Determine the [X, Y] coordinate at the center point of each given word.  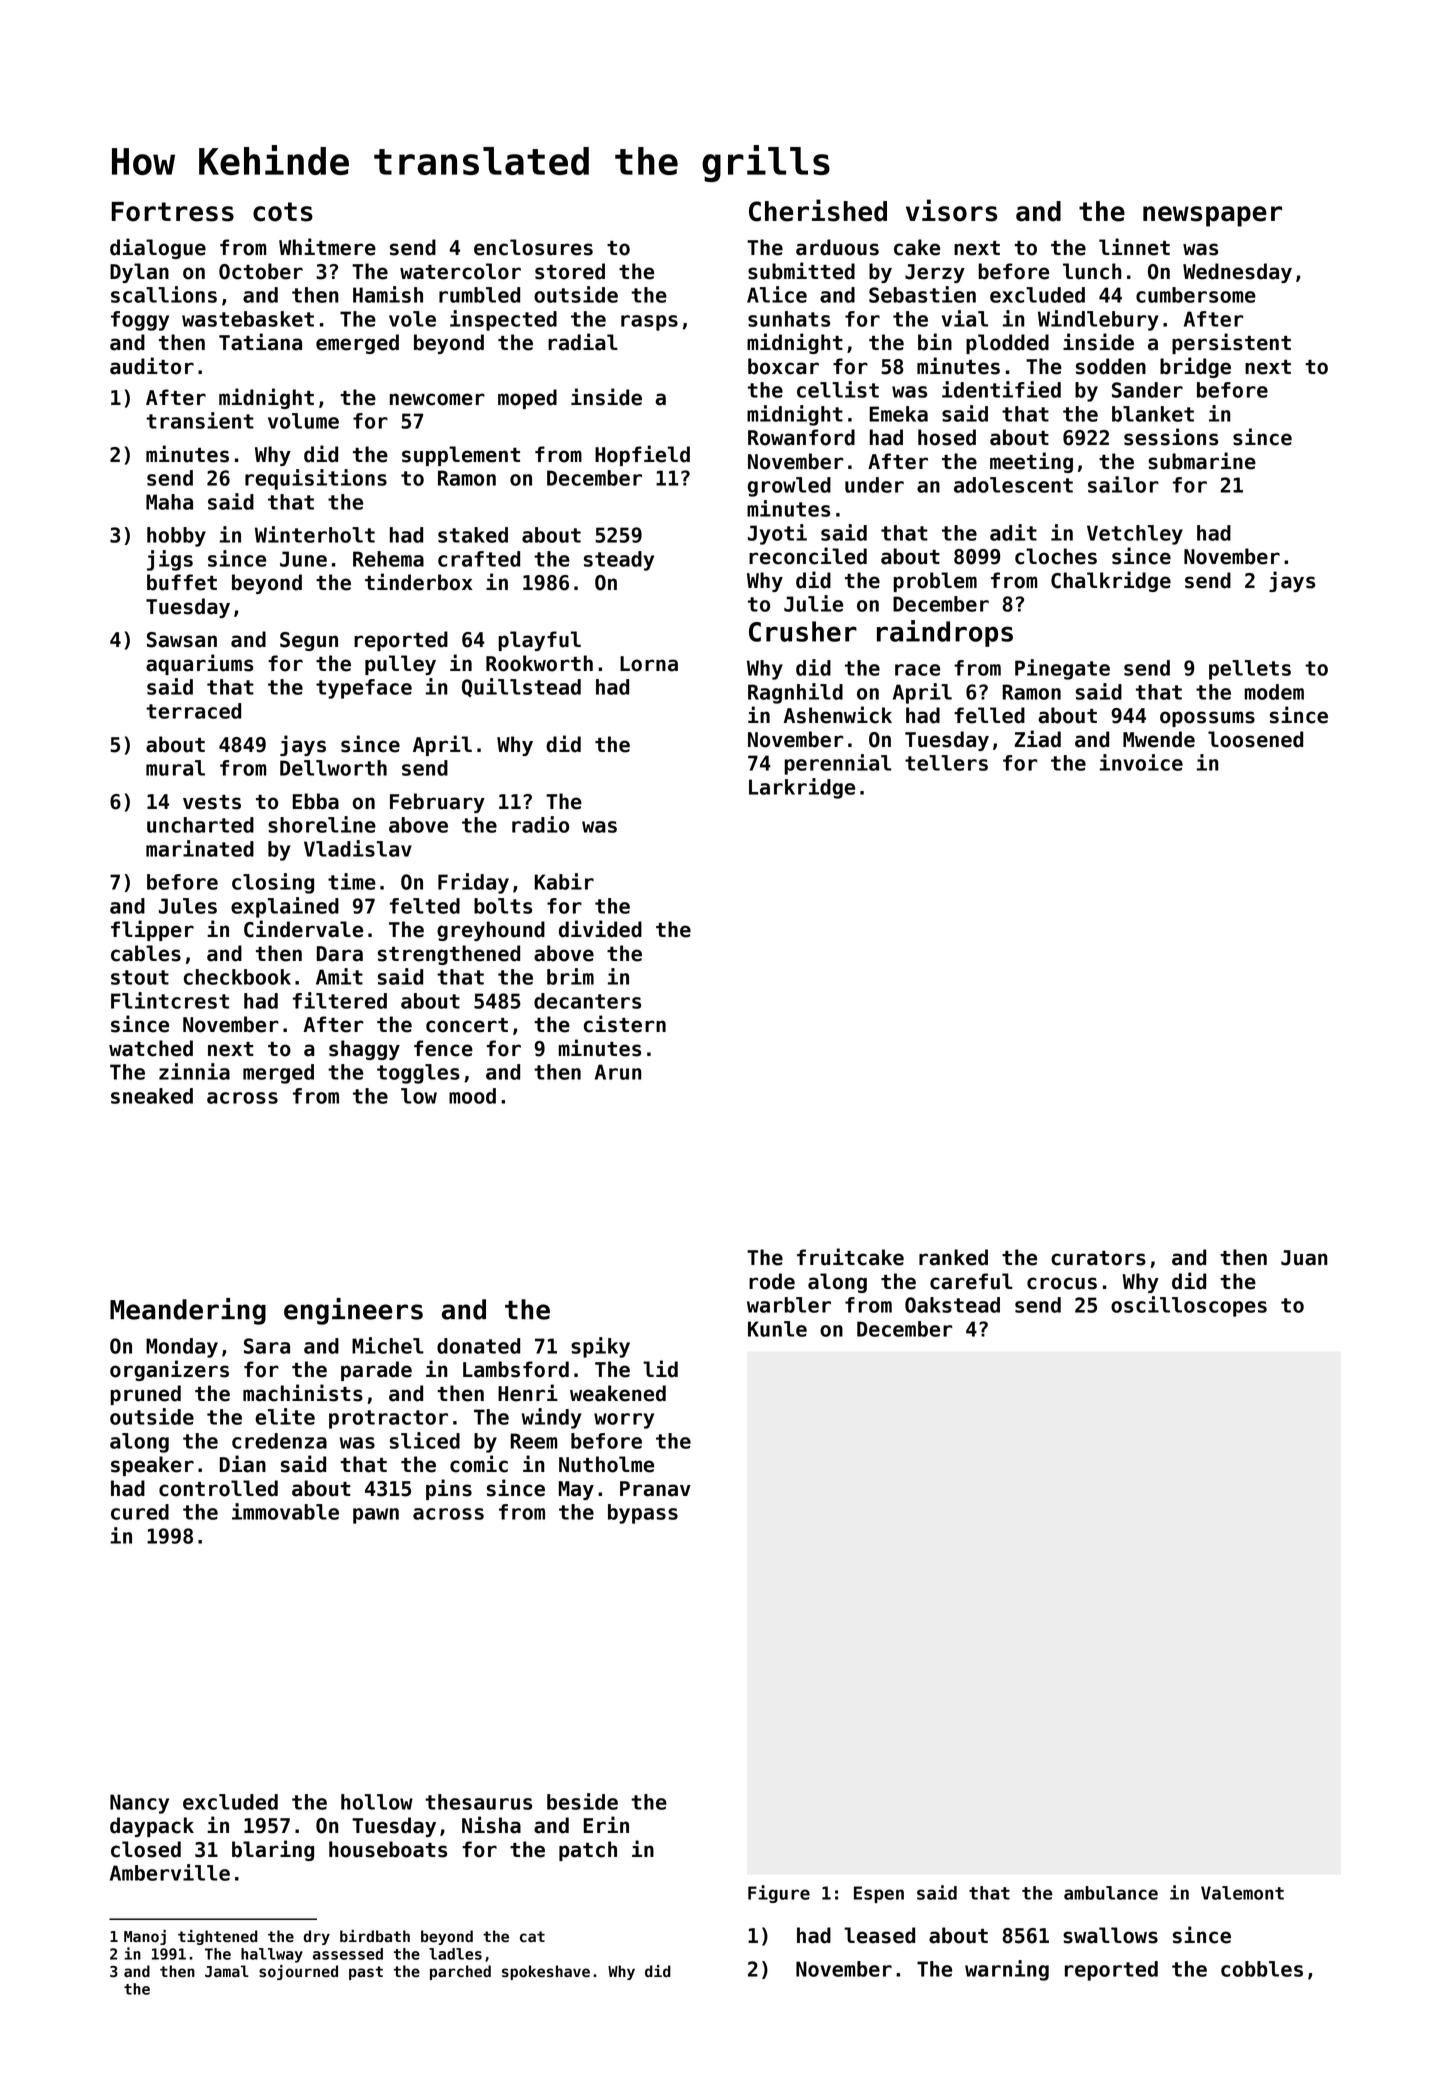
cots [283, 212]
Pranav [655, 1489]
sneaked [152, 1096]
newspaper [1212, 216]
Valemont [1242, 1893]
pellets [1250, 670]
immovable [285, 1511]
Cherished [818, 210]
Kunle [777, 1329]
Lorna [649, 664]
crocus [1062, 1283]
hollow [377, 1802]
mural [175, 768]
